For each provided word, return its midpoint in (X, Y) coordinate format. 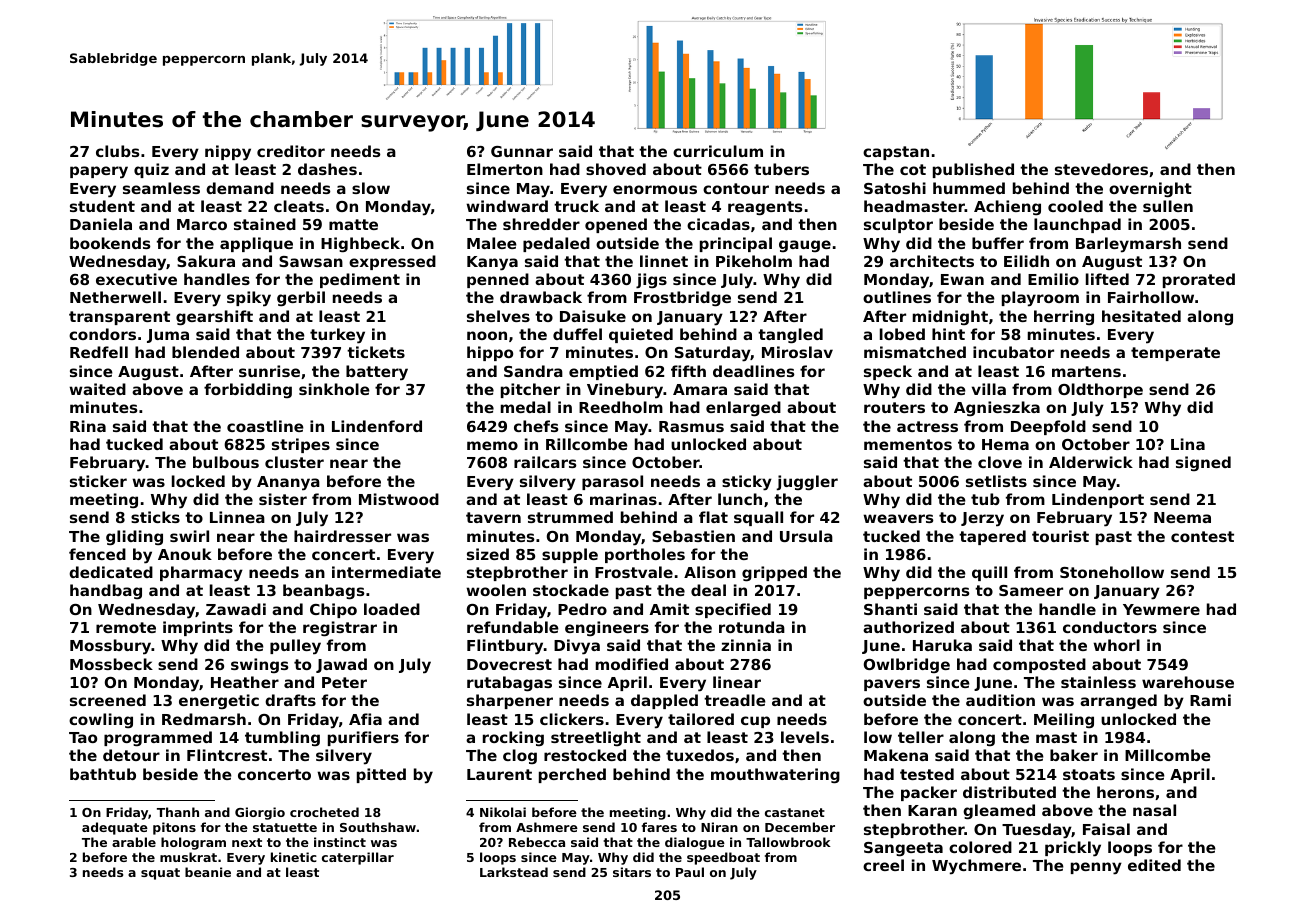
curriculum (718, 151)
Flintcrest (227, 755)
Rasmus (691, 426)
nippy (228, 153)
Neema (1182, 517)
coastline (265, 426)
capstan (896, 153)
